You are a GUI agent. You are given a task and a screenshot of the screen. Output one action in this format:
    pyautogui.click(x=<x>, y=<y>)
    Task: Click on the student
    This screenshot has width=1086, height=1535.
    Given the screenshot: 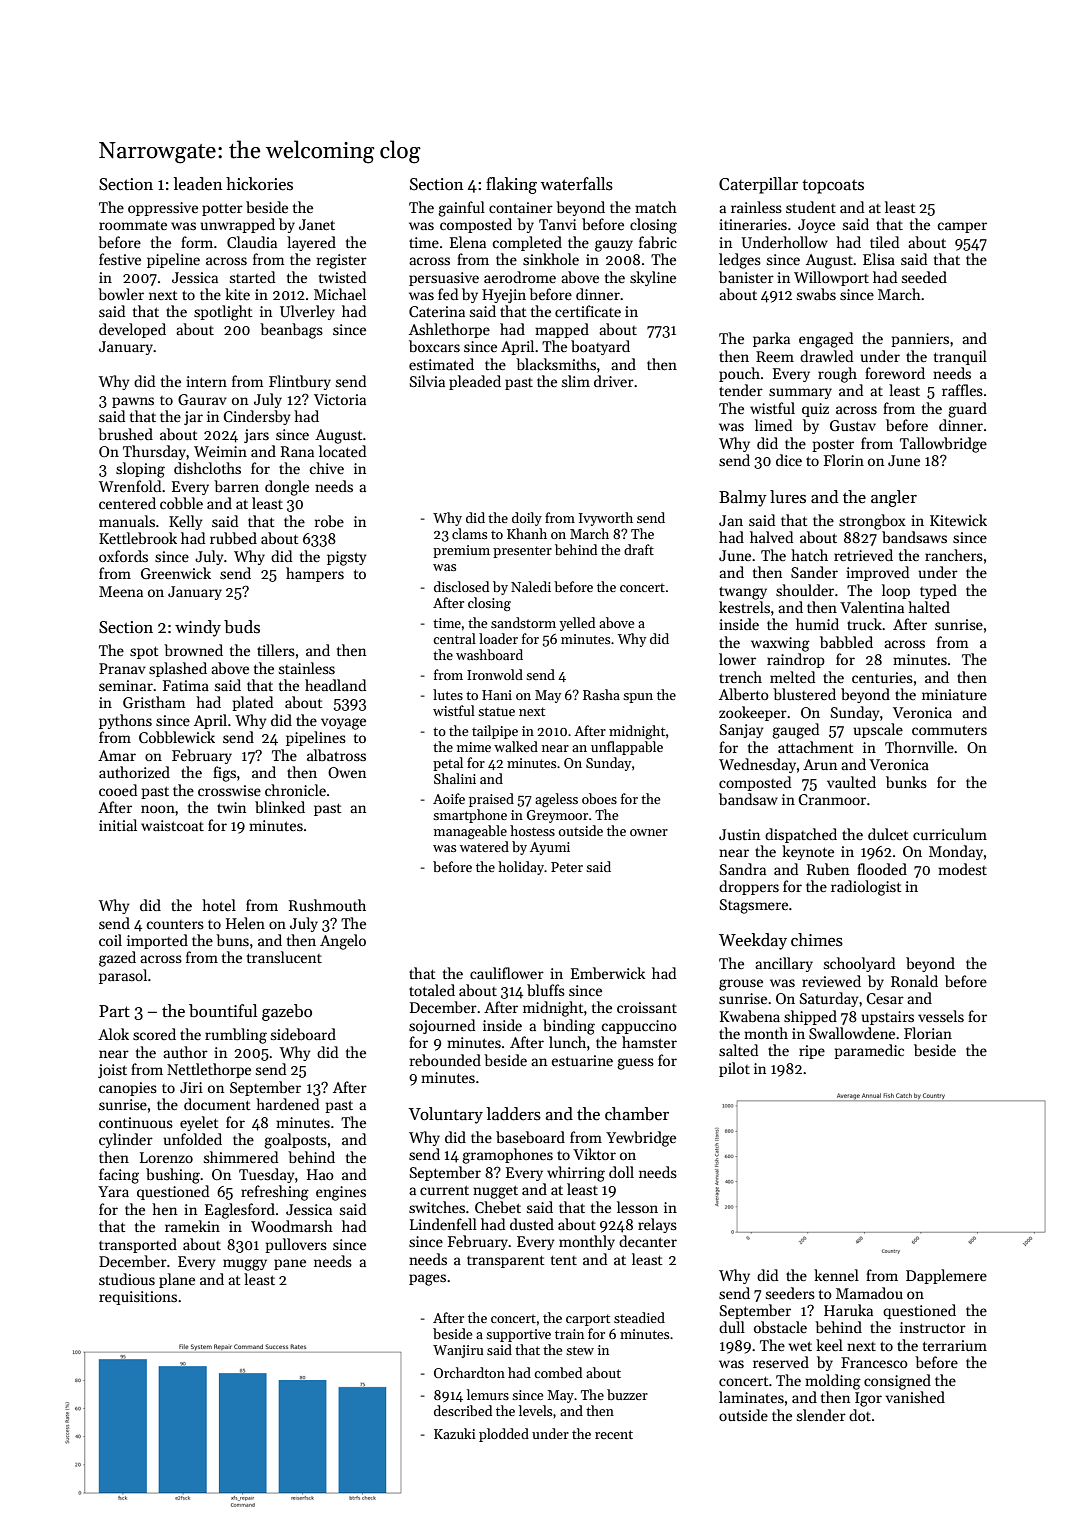 What is the action you would take?
    pyautogui.click(x=811, y=207)
